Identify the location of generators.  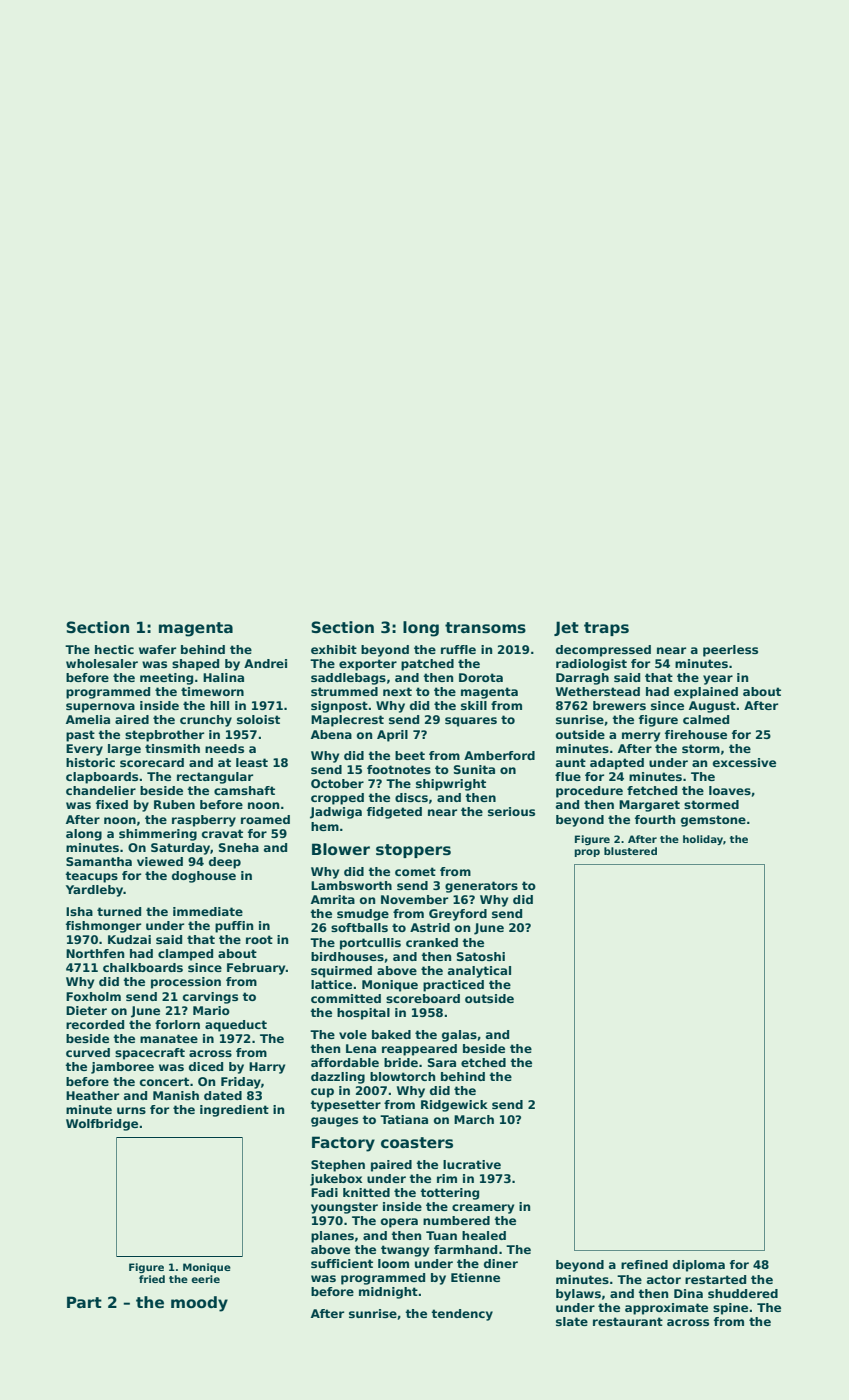
(481, 887).
